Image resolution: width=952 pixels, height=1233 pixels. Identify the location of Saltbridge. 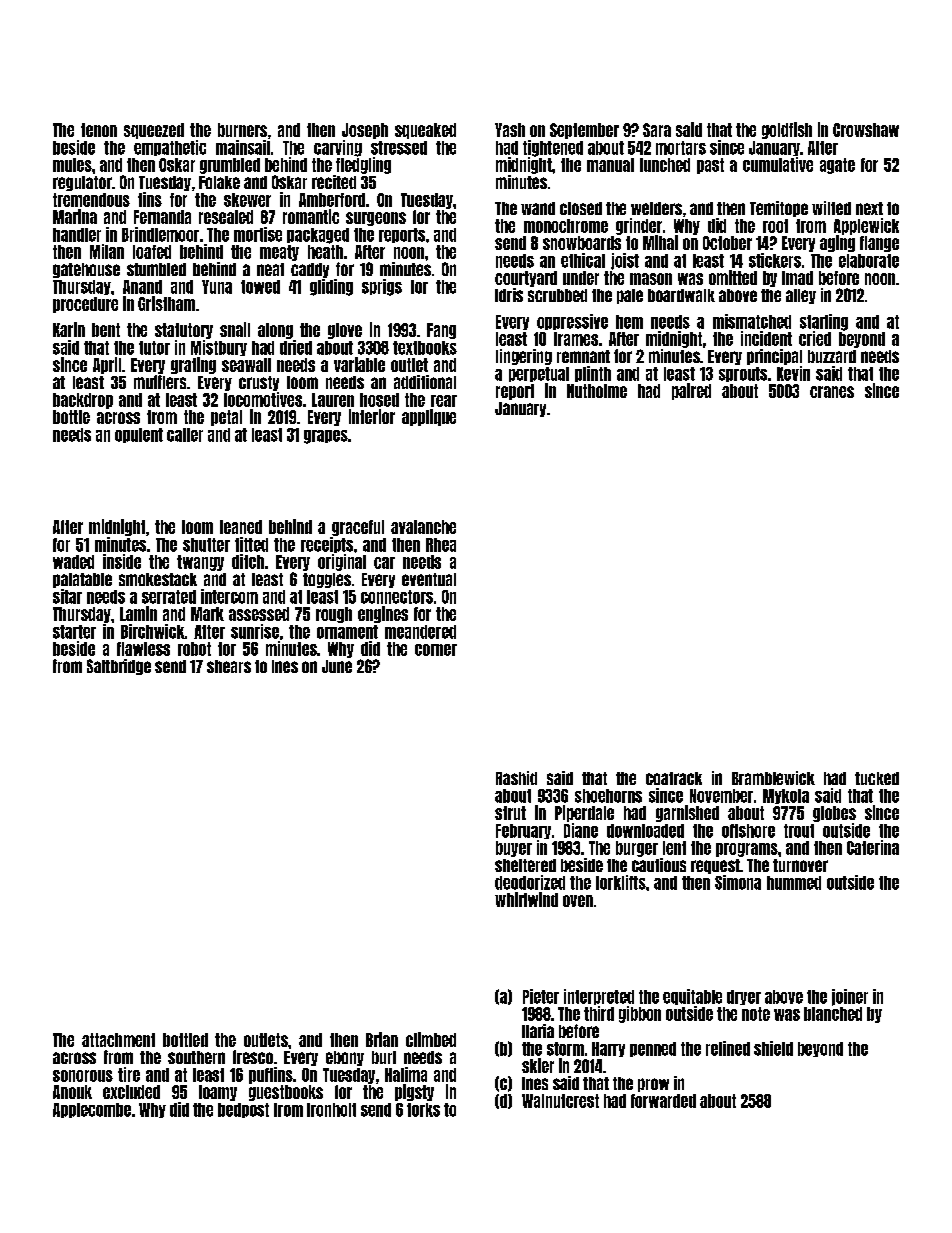
(119, 667).
